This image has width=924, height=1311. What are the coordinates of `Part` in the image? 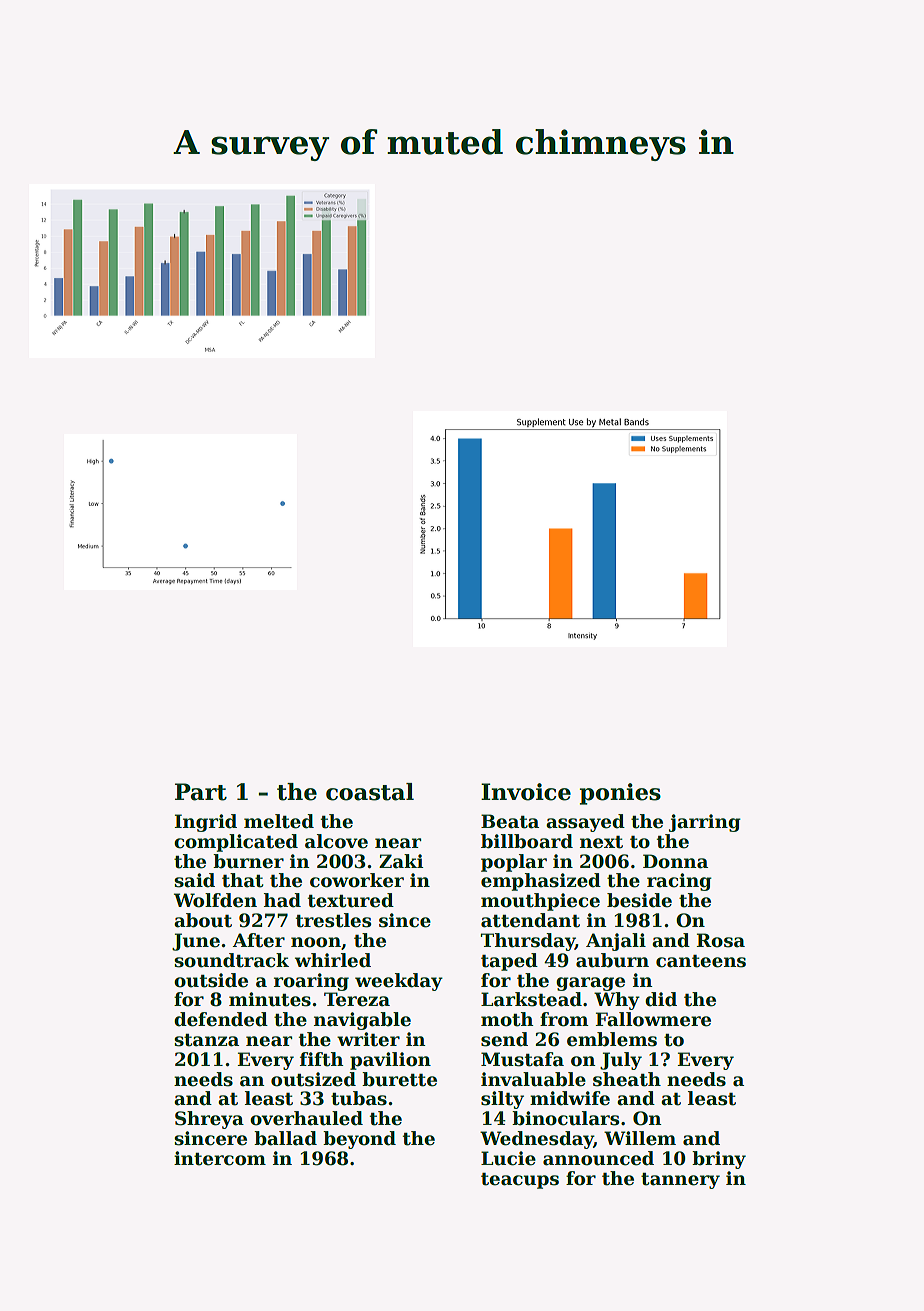 It's located at (201, 792).
